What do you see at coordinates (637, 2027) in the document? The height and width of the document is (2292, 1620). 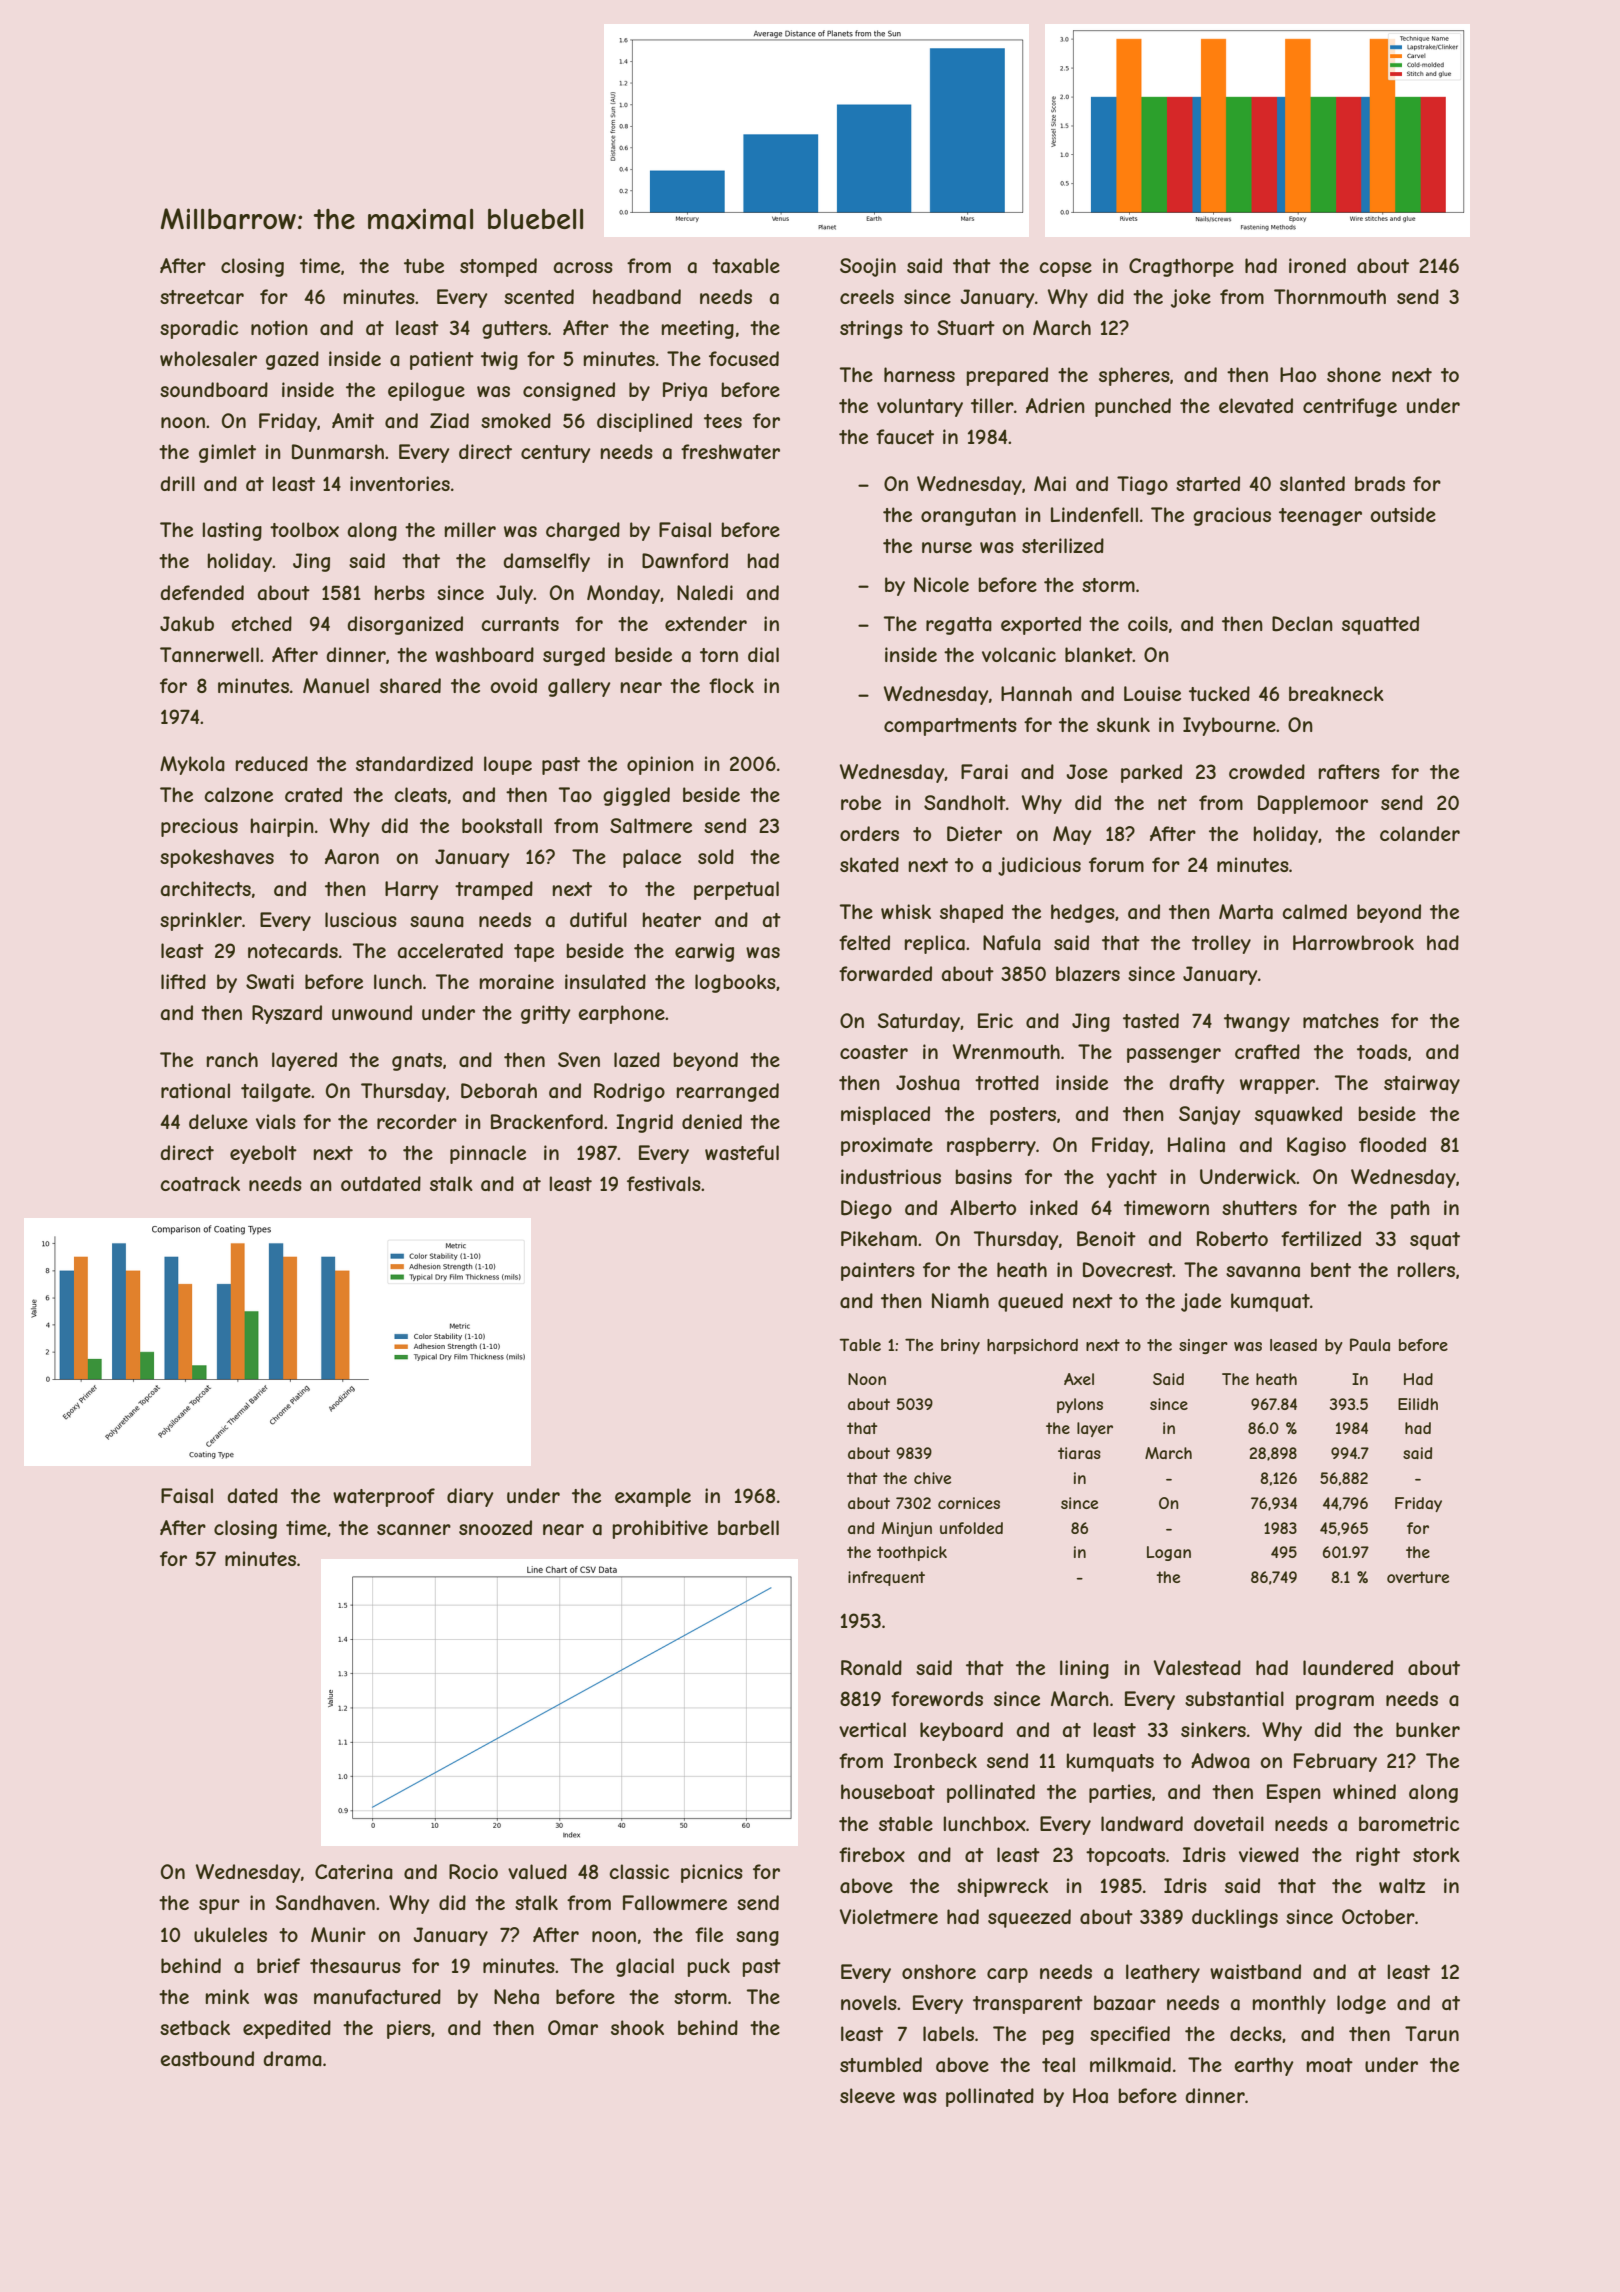 I see `shook` at bounding box center [637, 2027].
